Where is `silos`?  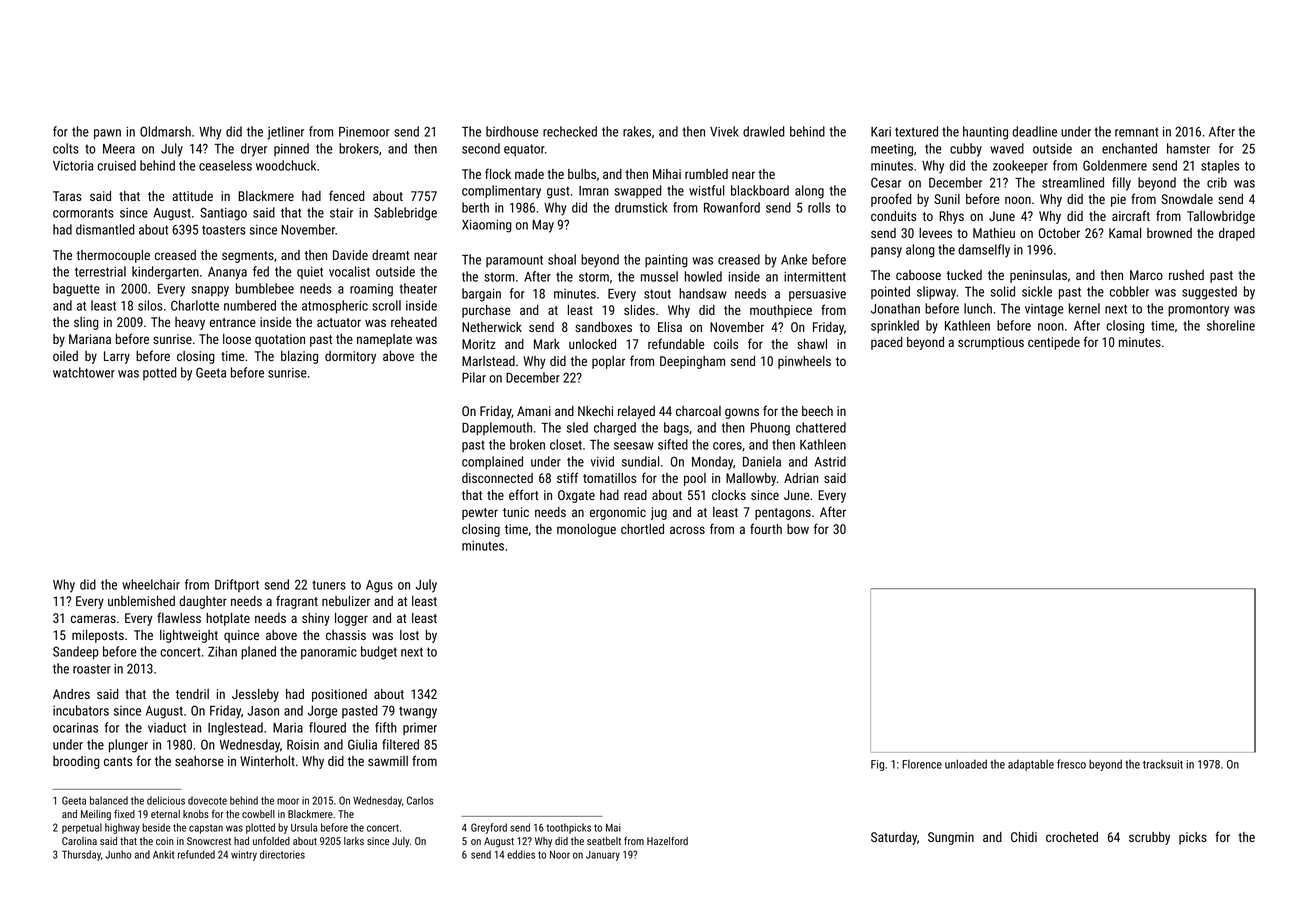 silos is located at coordinates (150, 305).
